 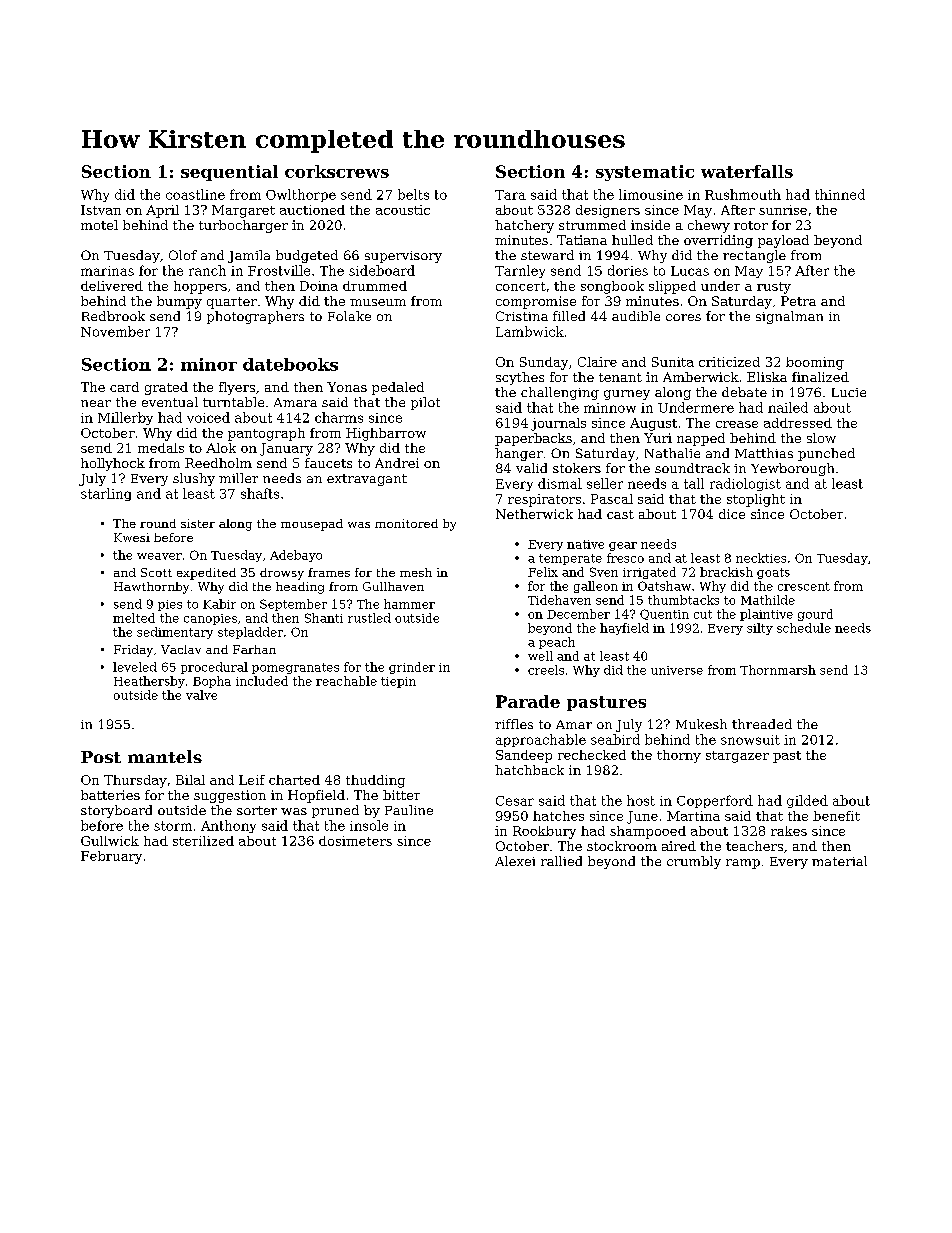 What do you see at coordinates (778, 670) in the document?
I see `Thornmarsh` at bounding box center [778, 670].
